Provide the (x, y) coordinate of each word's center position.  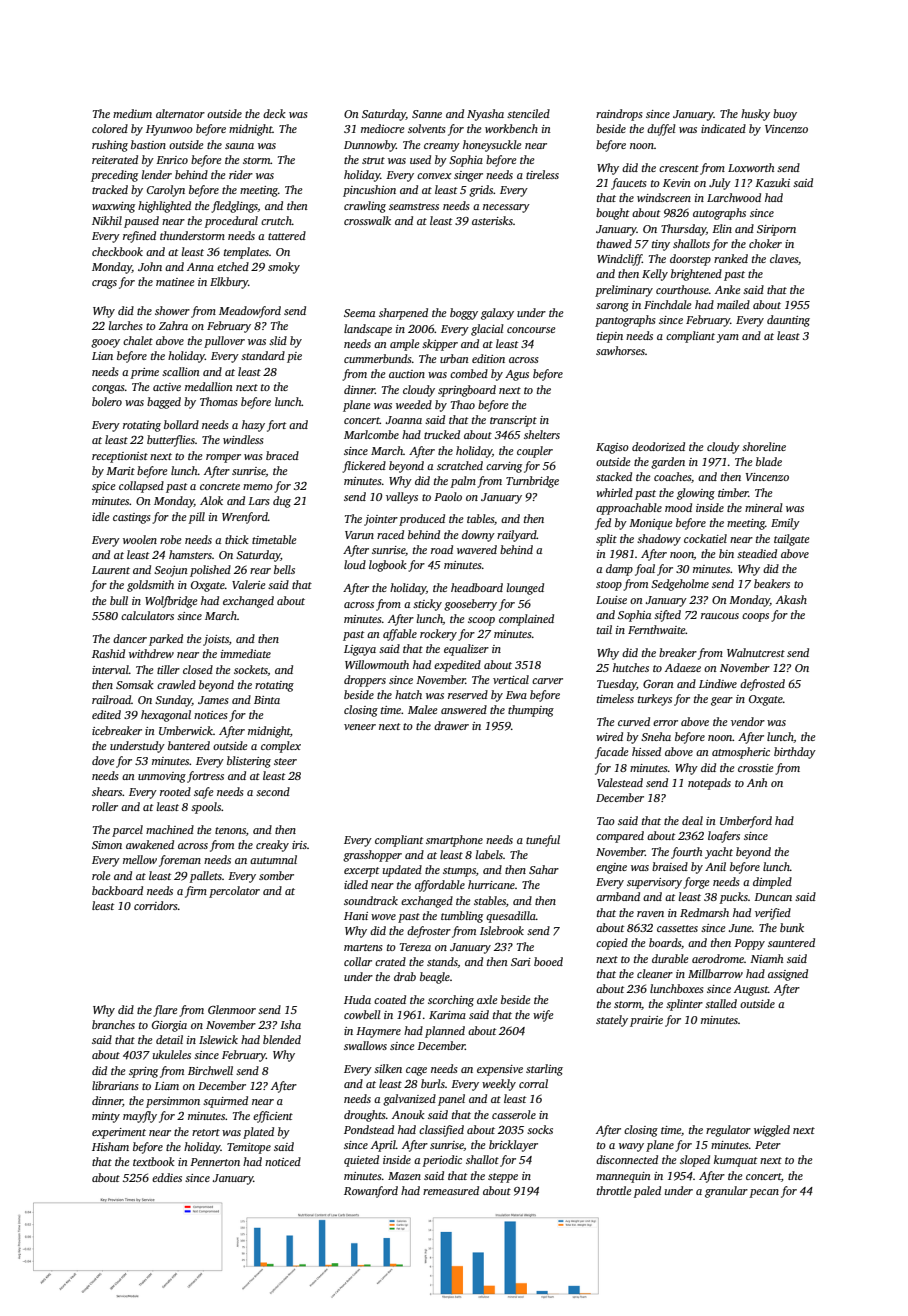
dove (103, 760)
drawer (451, 725)
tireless (542, 174)
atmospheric (741, 753)
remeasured (451, 1190)
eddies (167, 1177)
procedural (231, 222)
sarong (612, 307)
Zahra (173, 325)
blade (769, 461)
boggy (464, 314)
